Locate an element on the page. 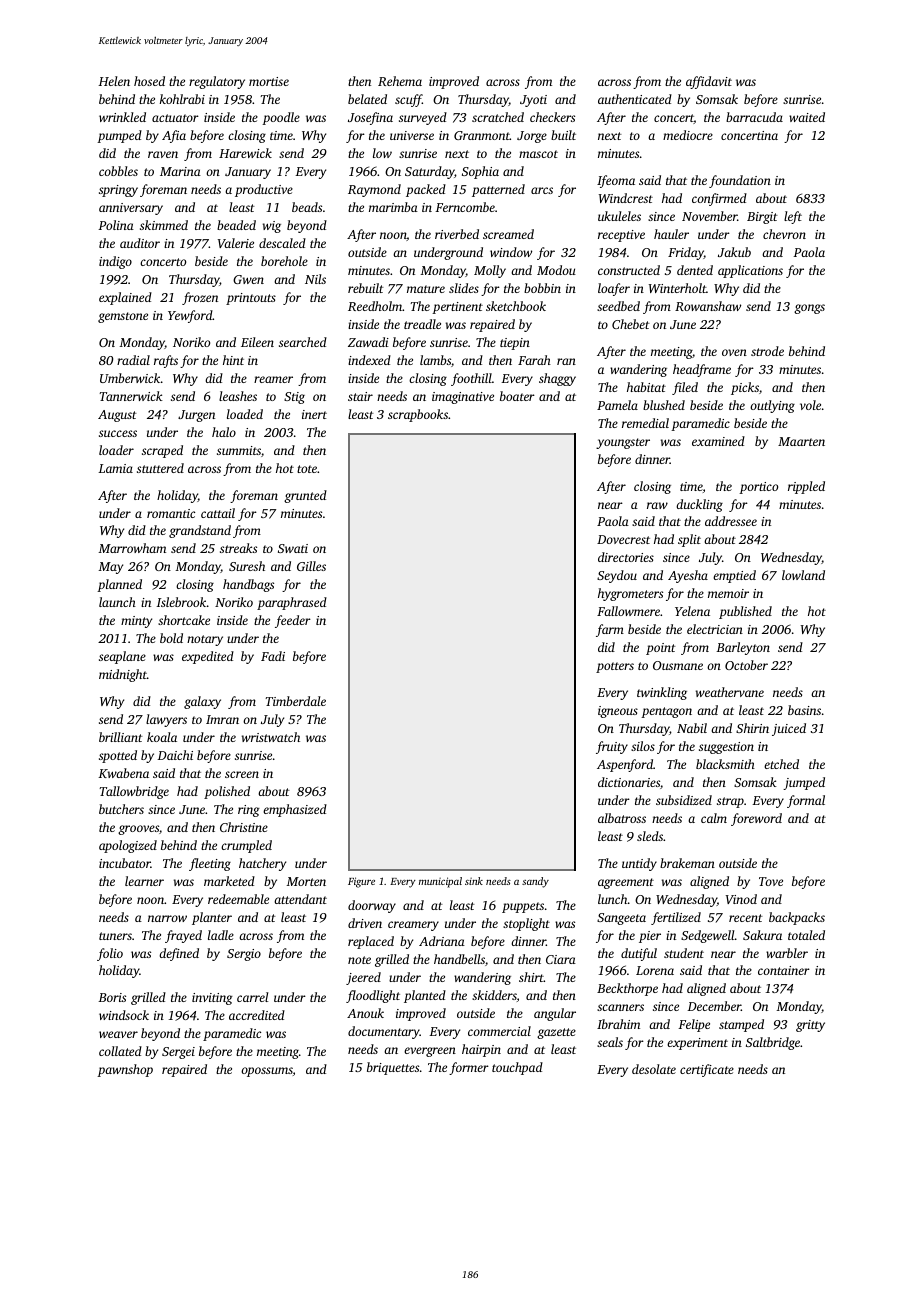  gemstone is located at coordinates (123, 317).
